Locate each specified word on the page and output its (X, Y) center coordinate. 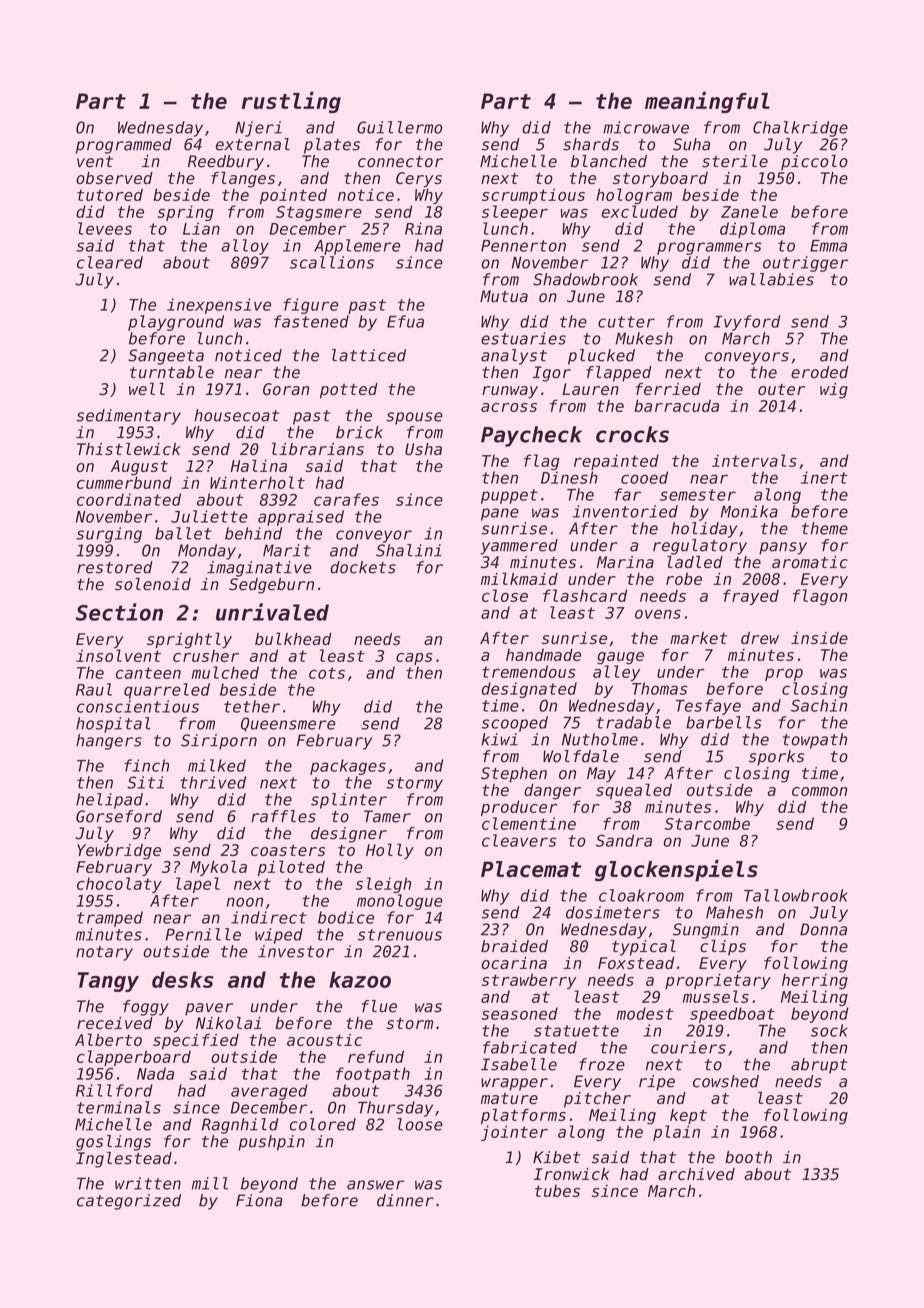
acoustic (324, 1040)
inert (824, 477)
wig (834, 391)
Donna (823, 929)
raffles (283, 816)
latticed (369, 355)
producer (519, 808)
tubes (557, 1191)
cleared (110, 262)
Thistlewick (129, 449)
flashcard (585, 595)
